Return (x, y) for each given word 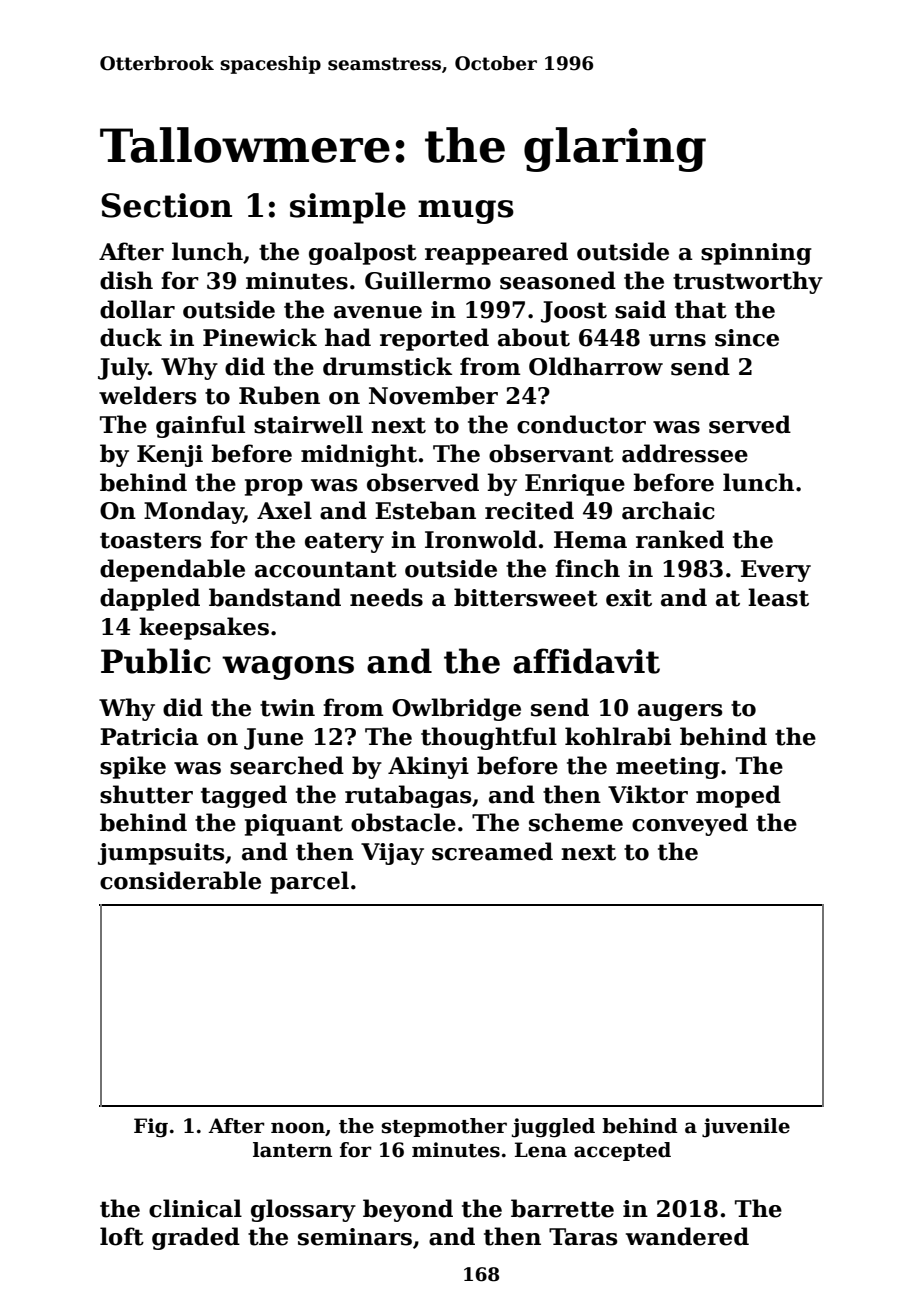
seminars (355, 1237)
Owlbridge (456, 709)
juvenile (746, 1128)
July (123, 368)
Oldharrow (596, 366)
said (640, 309)
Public (156, 661)
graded (196, 1238)
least (778, 597)
